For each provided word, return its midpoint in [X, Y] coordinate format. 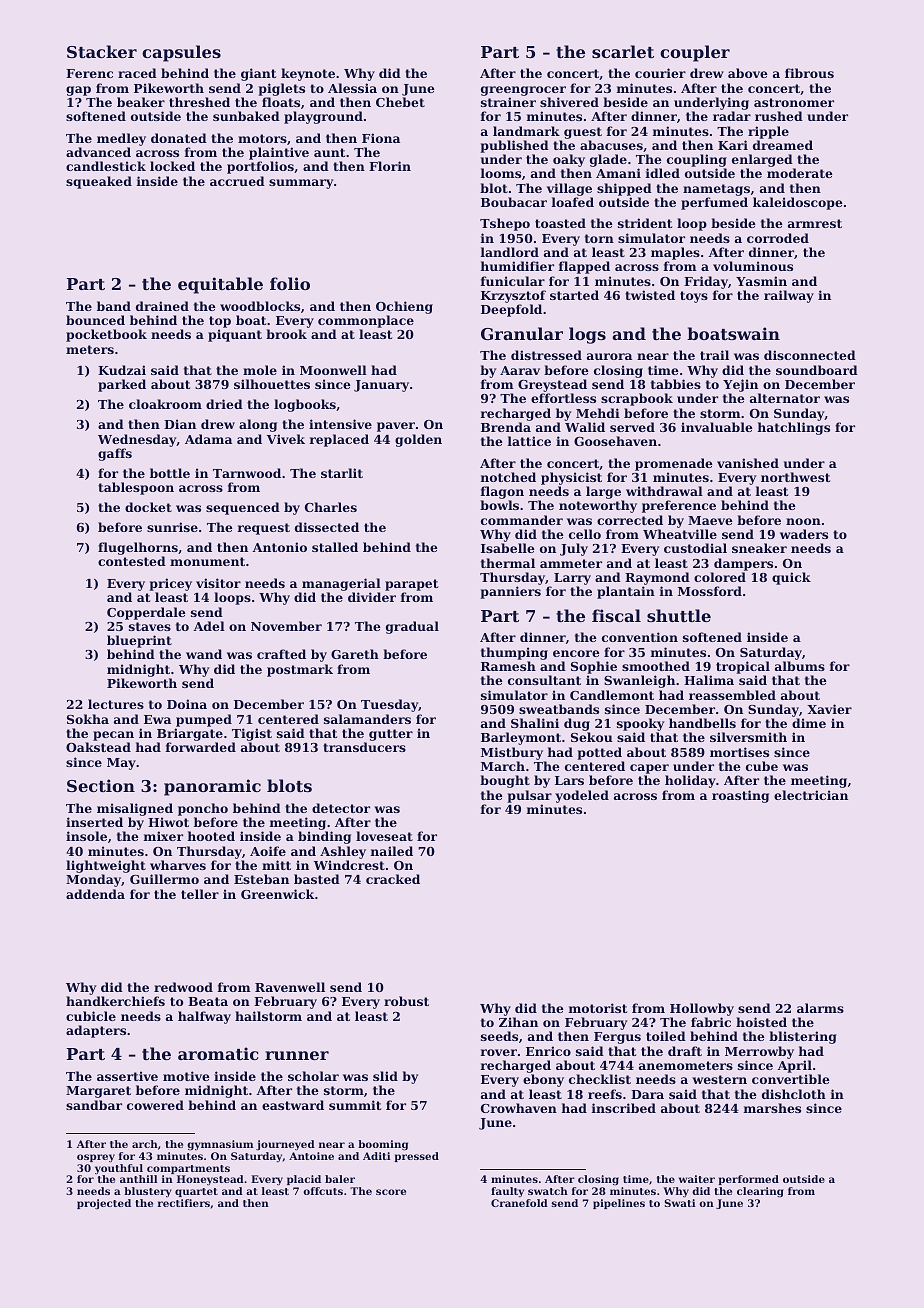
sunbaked [246, 116]
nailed [392, 851]
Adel [209, 626]
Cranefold [519, 1203]
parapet [411, 585]
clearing [760, 1192]
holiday [690, 781]
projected [104, 1204]
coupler [695, 53]
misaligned [135, 809]
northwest [795, 477]
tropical [743, 667]
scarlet [623, 51]
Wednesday [137, 440]
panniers [510, 592]
